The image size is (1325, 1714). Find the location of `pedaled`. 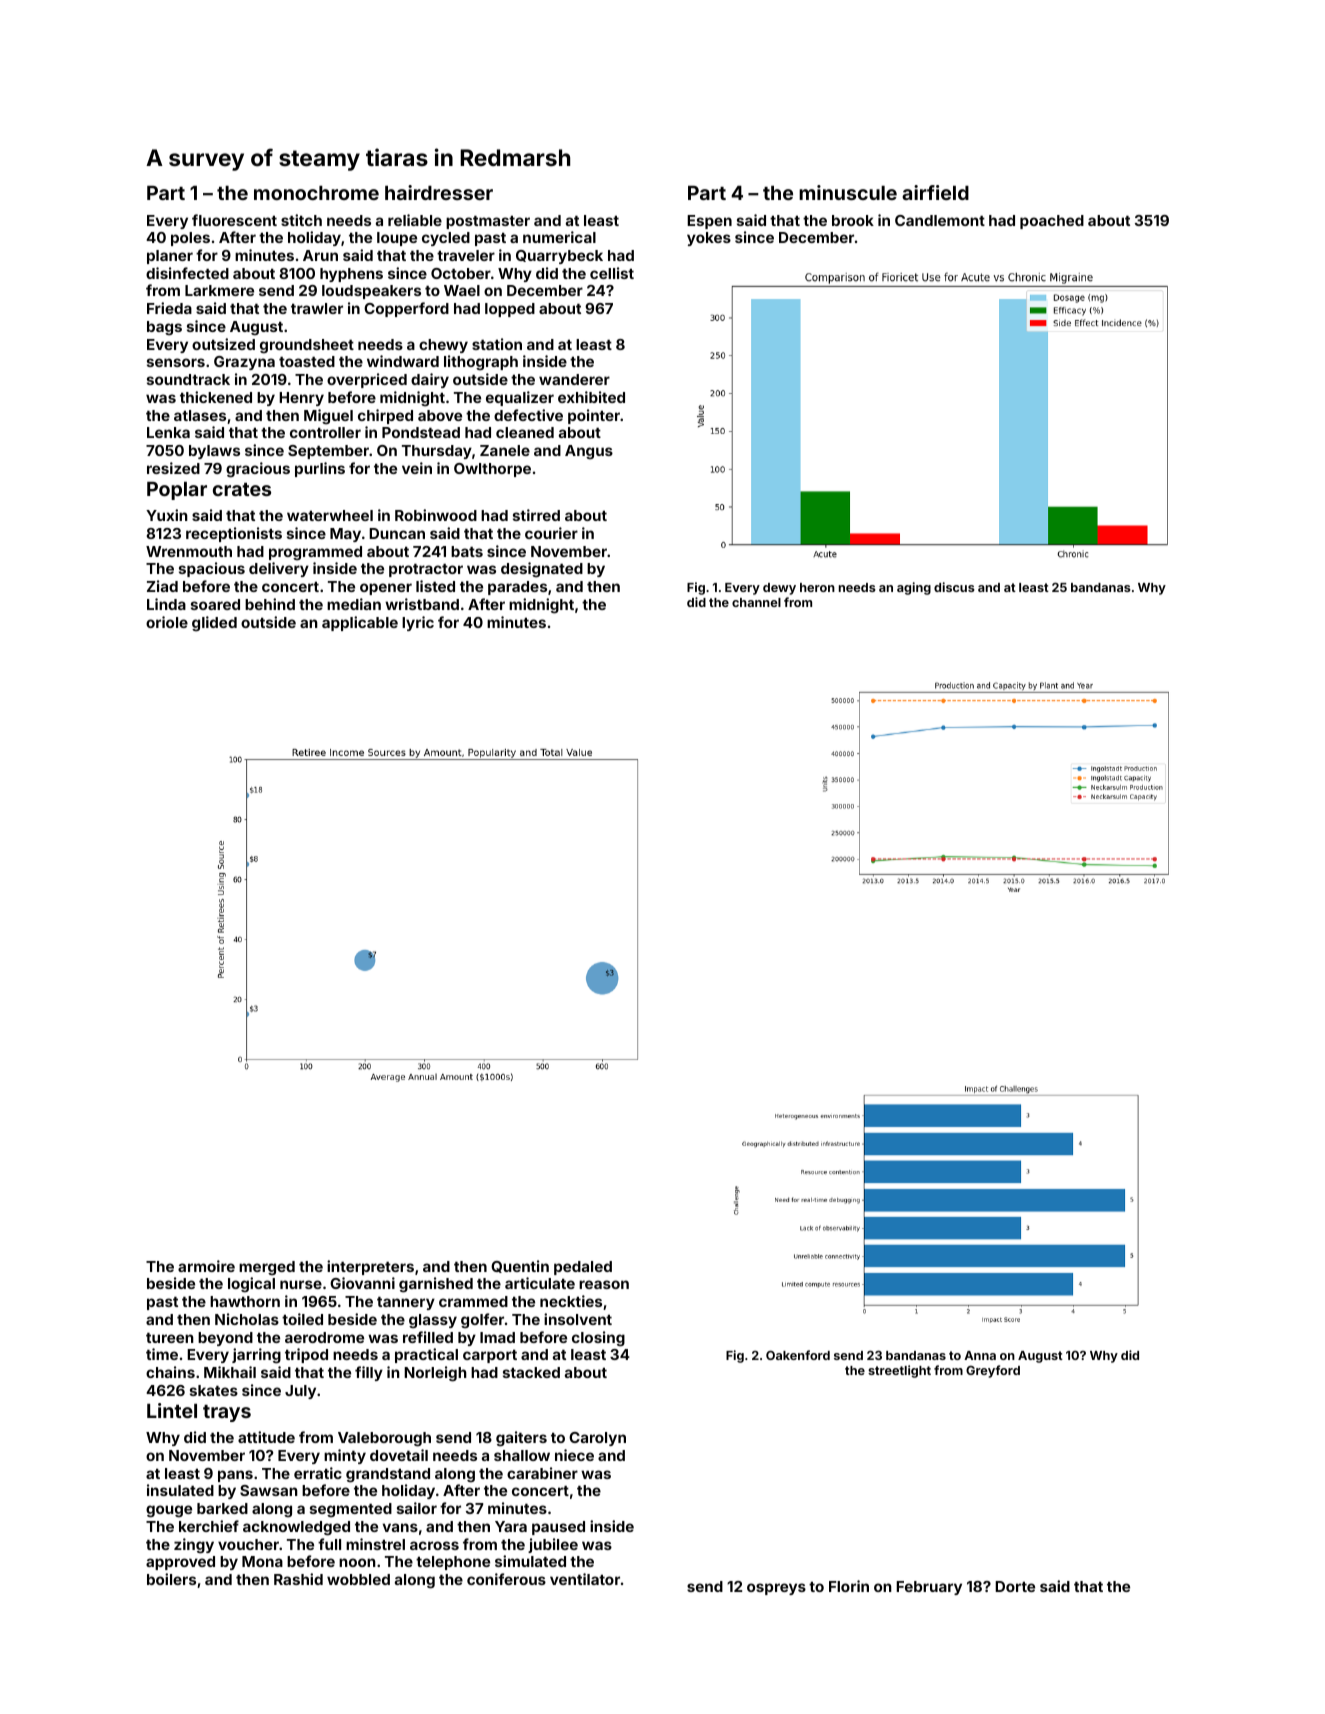

pedaled is located at coordinates (583, 1268).
